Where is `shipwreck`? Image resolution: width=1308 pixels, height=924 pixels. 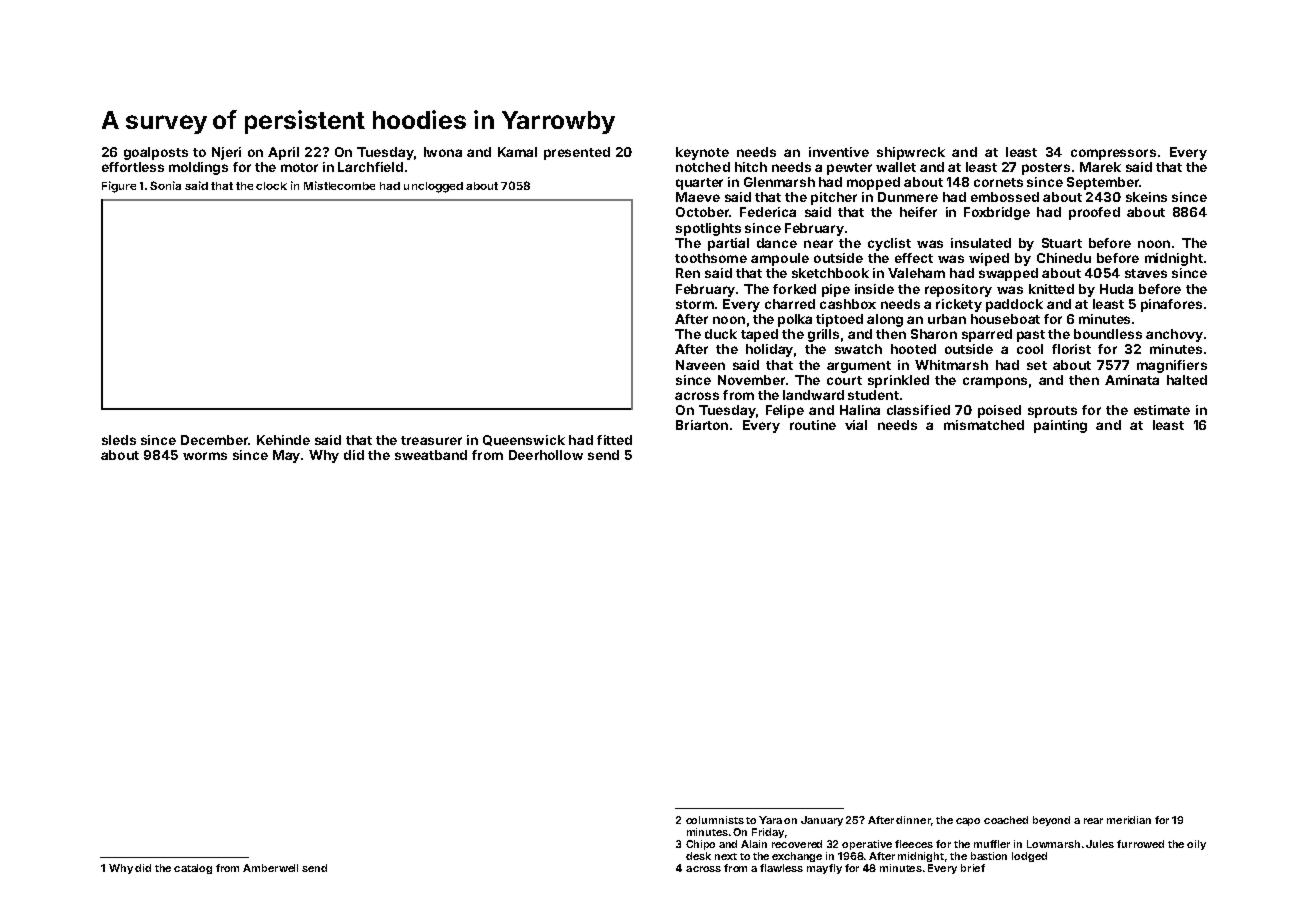
shipwreck is located at coordinates (911, 153).
